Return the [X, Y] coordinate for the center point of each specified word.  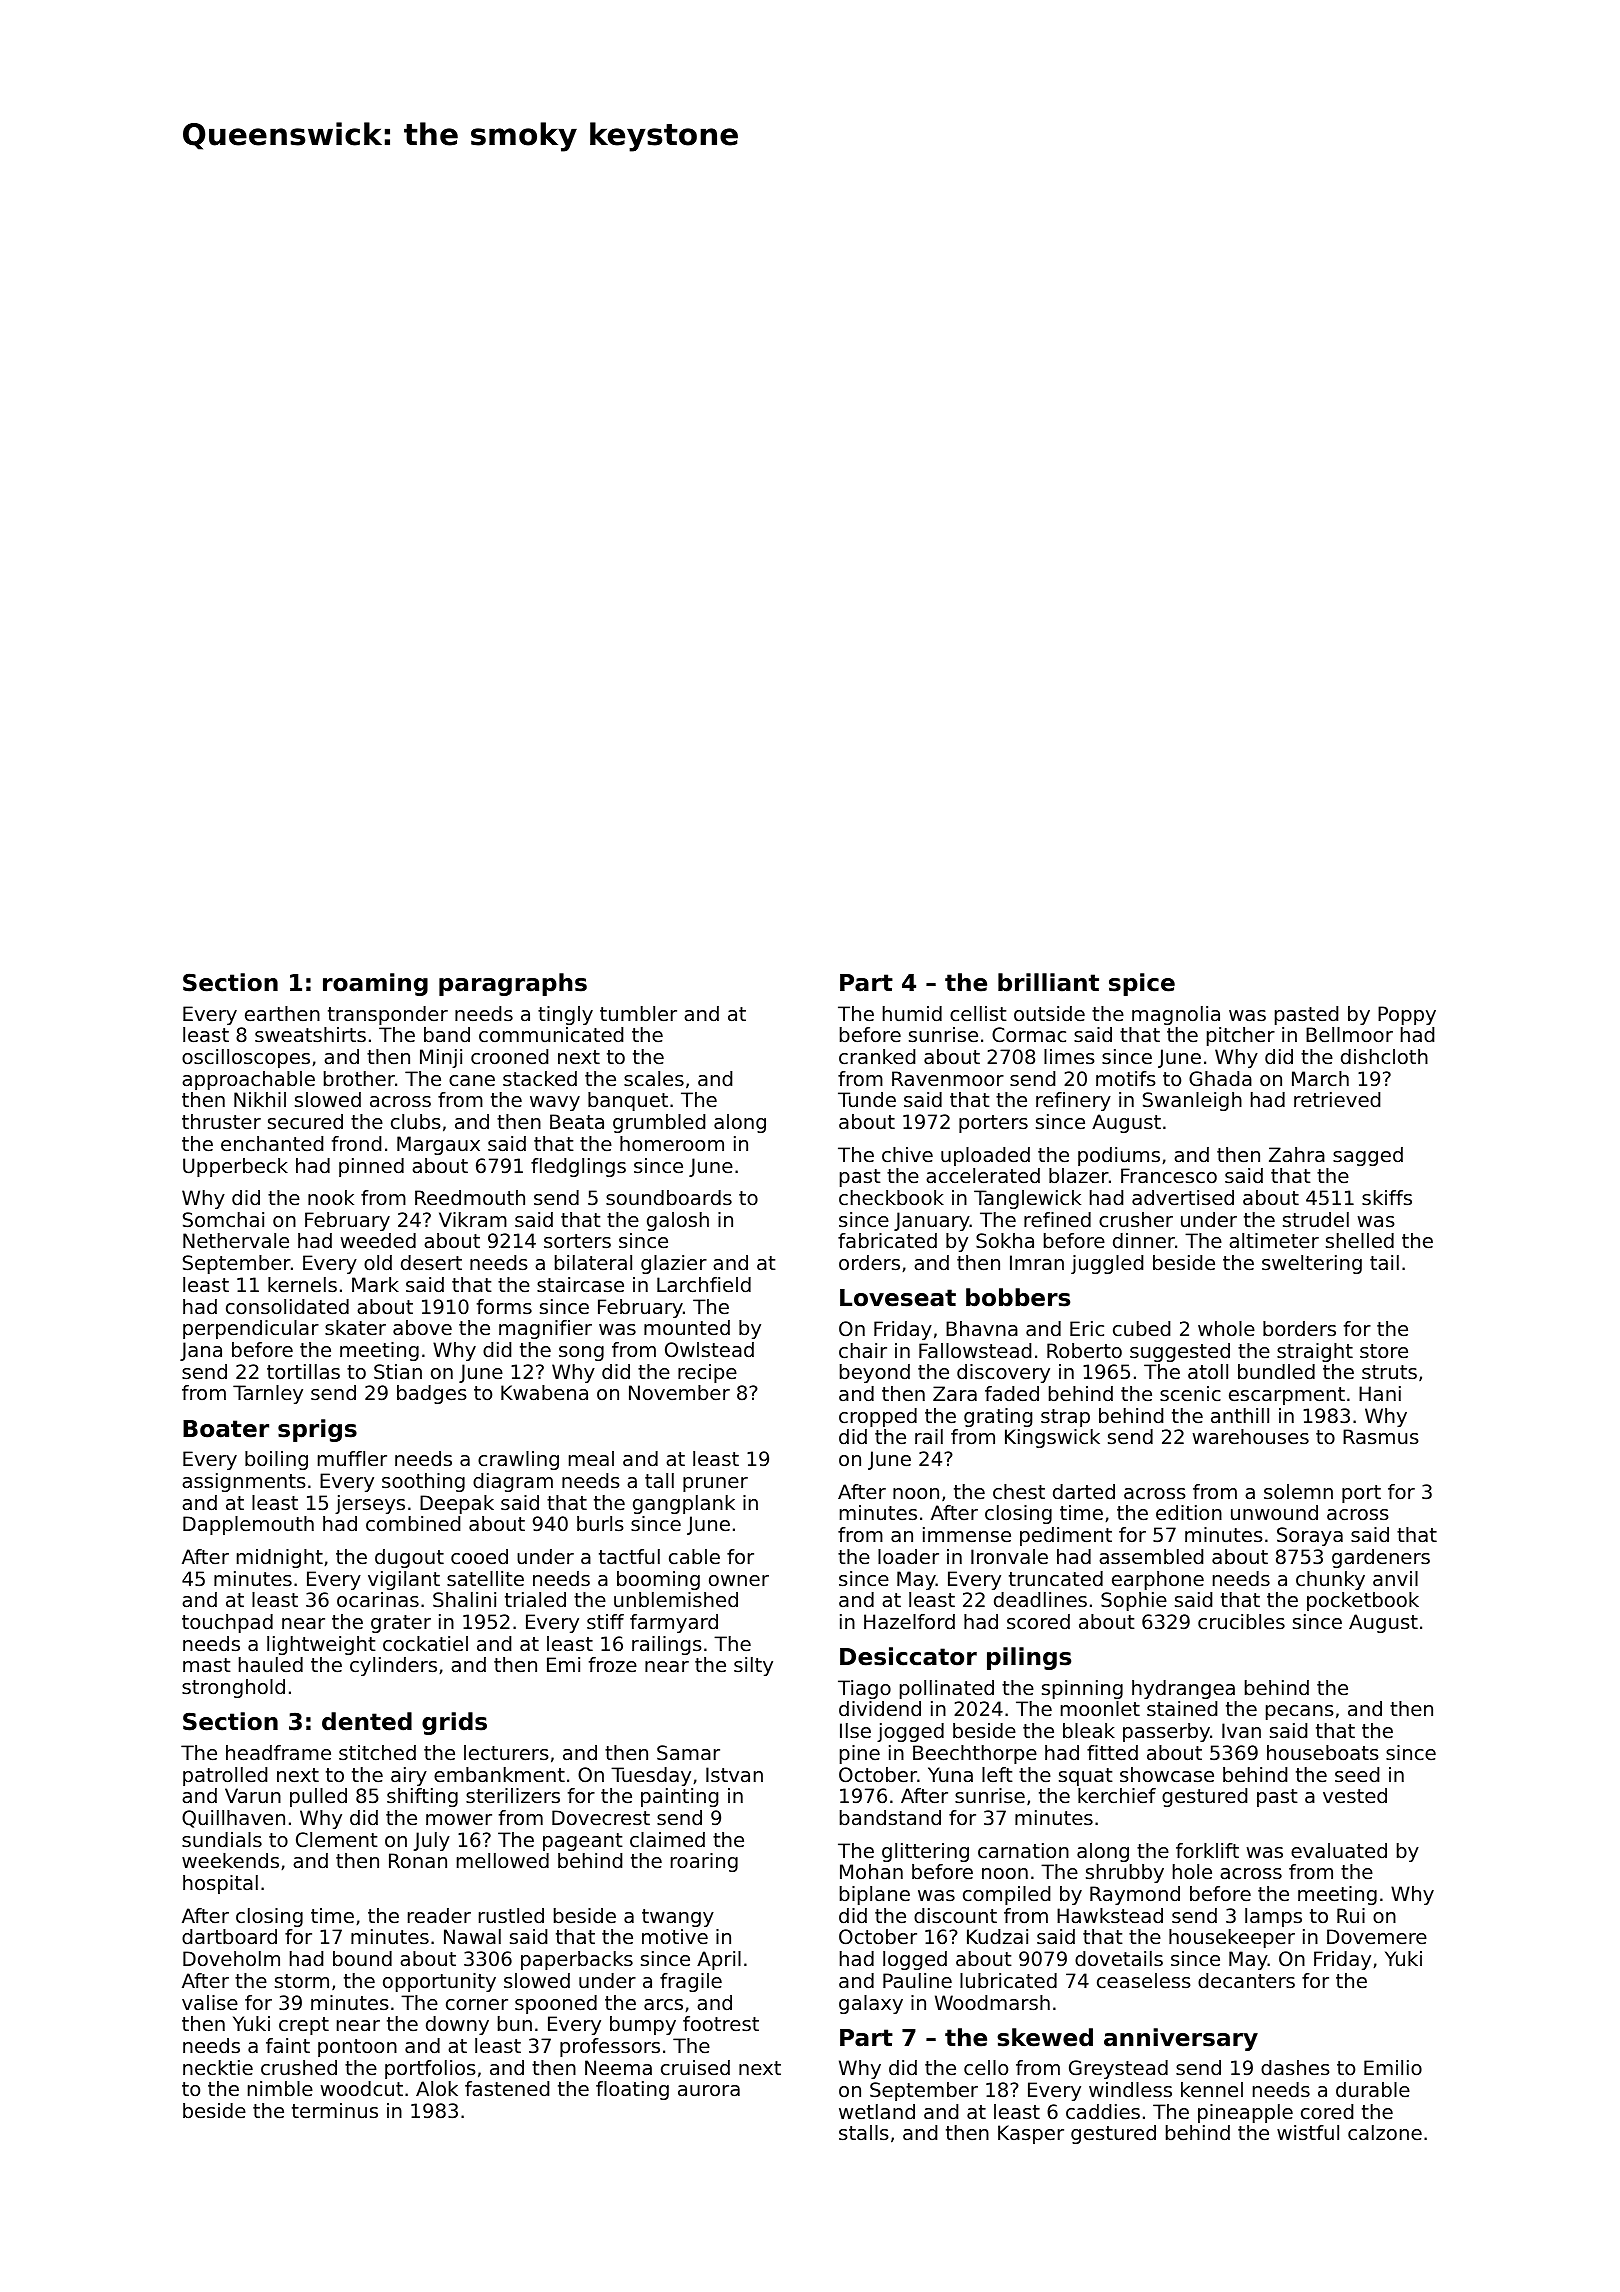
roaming [375, 984]
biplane [875, 1895]
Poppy [1407, 1015]
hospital [220, 1884]
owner [739, 1581]
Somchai [223, 1220]
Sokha [1005, 1241]
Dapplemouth [248, 1525]
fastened [507, 2089]
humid [912, 1013]
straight [1315, 1352]
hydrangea [1183, 1689]
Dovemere [1377, 1937]
